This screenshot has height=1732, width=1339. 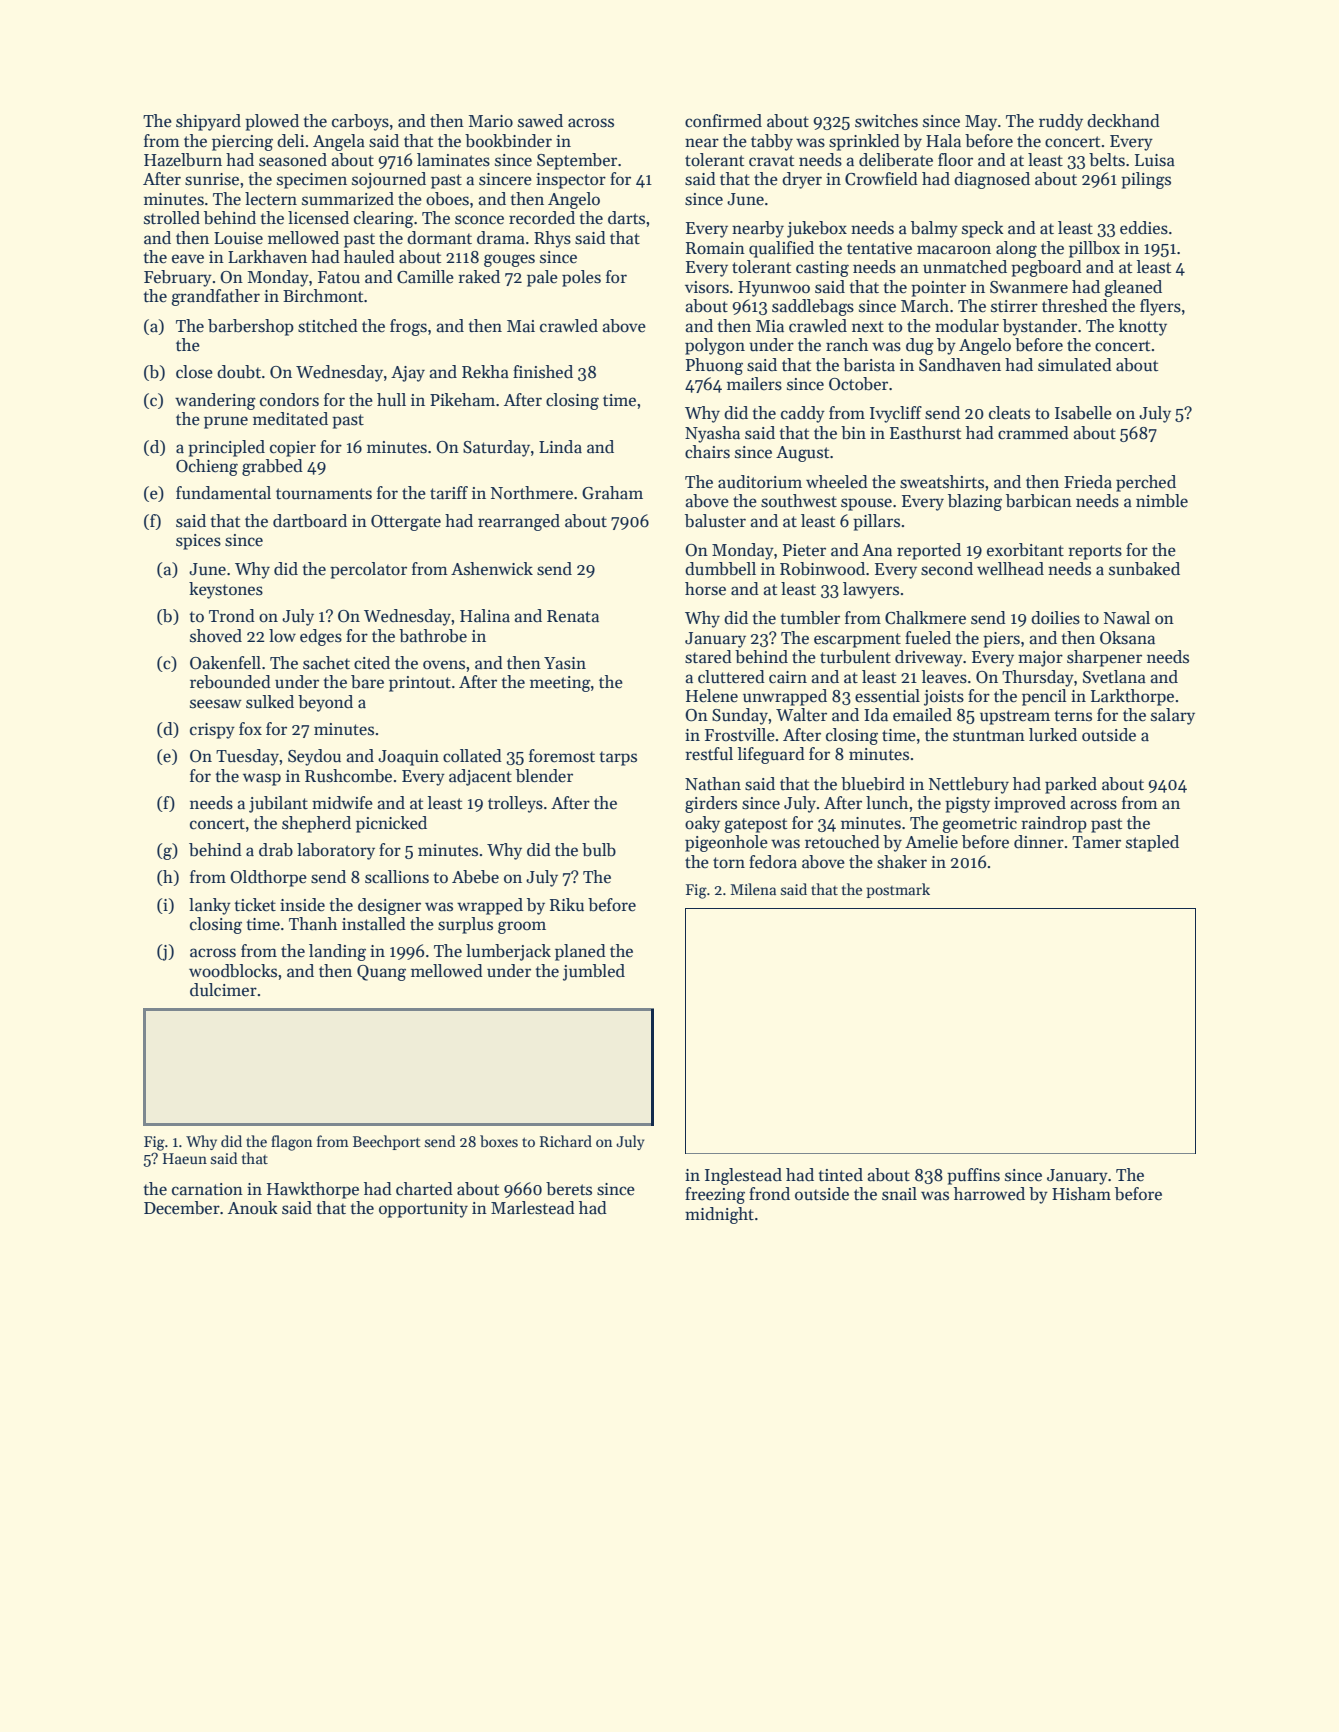 What do you see at coordinates (573, 616) in the screenshot?
I see `Renata` at bounding box center [573, 616].
